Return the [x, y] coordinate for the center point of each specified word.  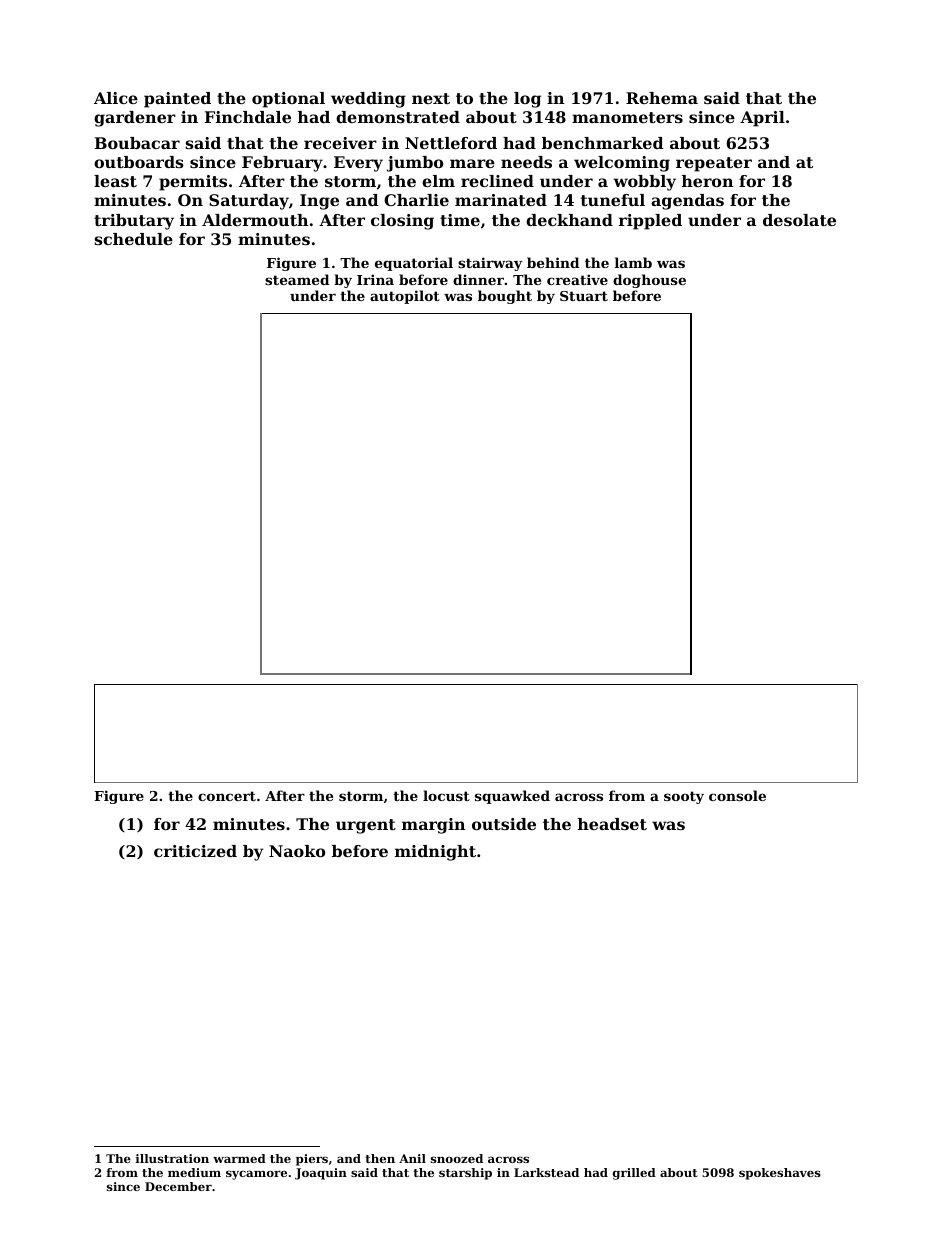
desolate [799, 220]
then [380, 1158]
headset [612, 824]
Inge [319, 202]
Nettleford [451, 143]
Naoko [297, 851]
